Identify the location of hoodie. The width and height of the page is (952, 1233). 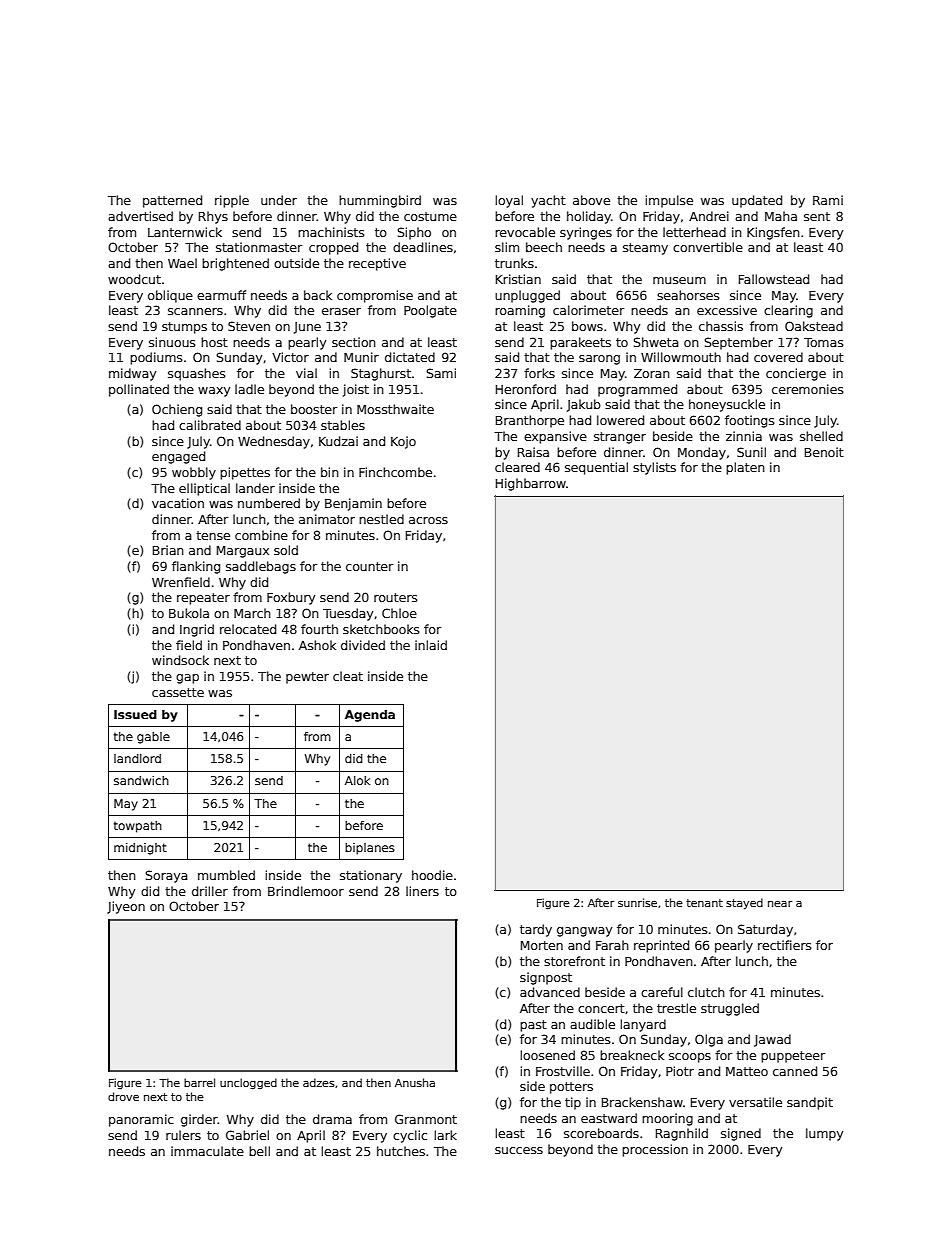
(432, 875).
